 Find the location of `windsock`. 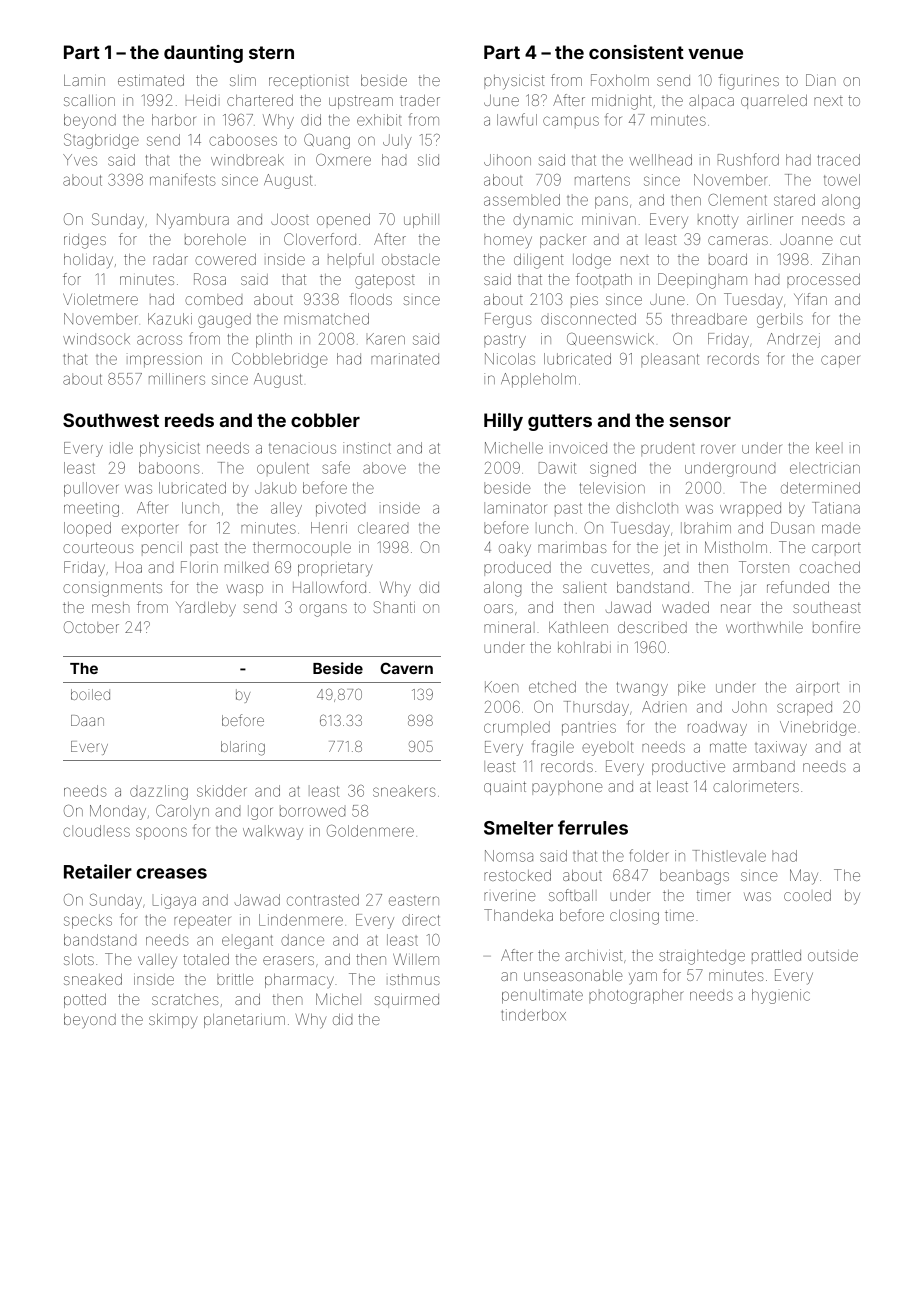

windsock is located at coordinates (96, 339).
